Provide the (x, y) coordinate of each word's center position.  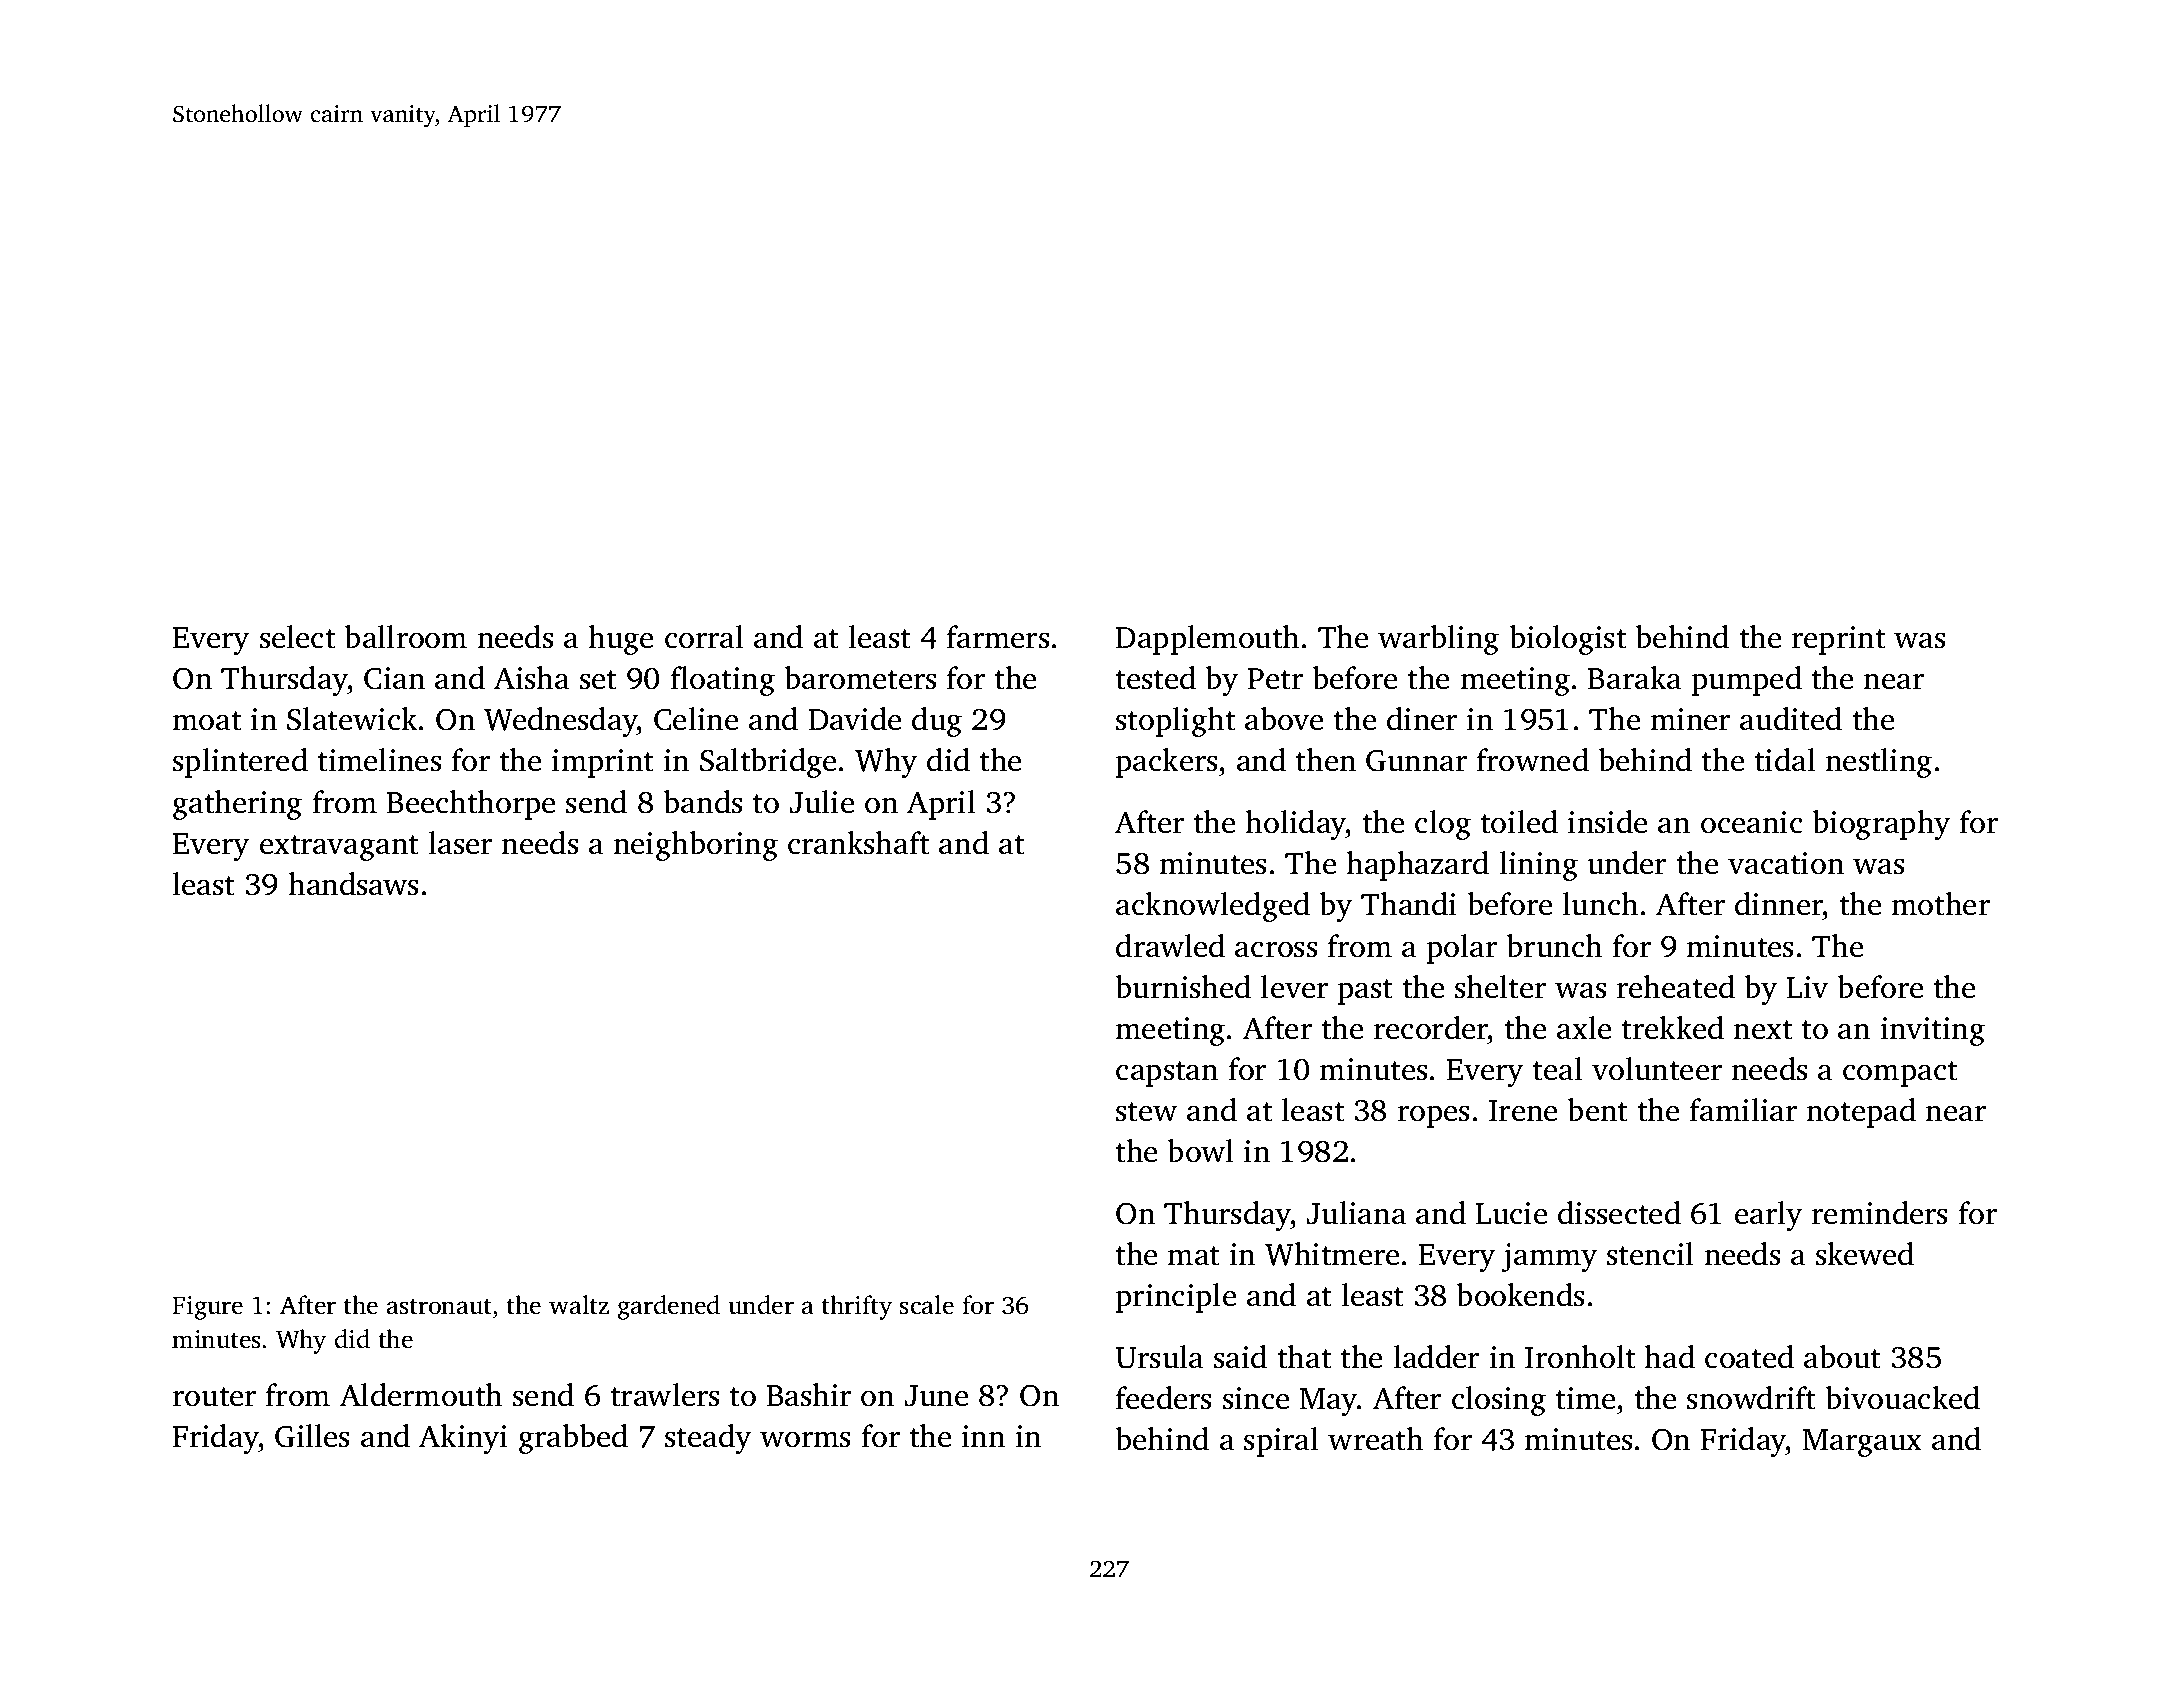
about (1842, 1357)
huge (620, 640)
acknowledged (1213, 907)
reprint (1839, 640)
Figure (207, 1308)
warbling (1438, 640)
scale (927, 1305)
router (214, 1397)
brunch (1554, 946)
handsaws (353, 884)
